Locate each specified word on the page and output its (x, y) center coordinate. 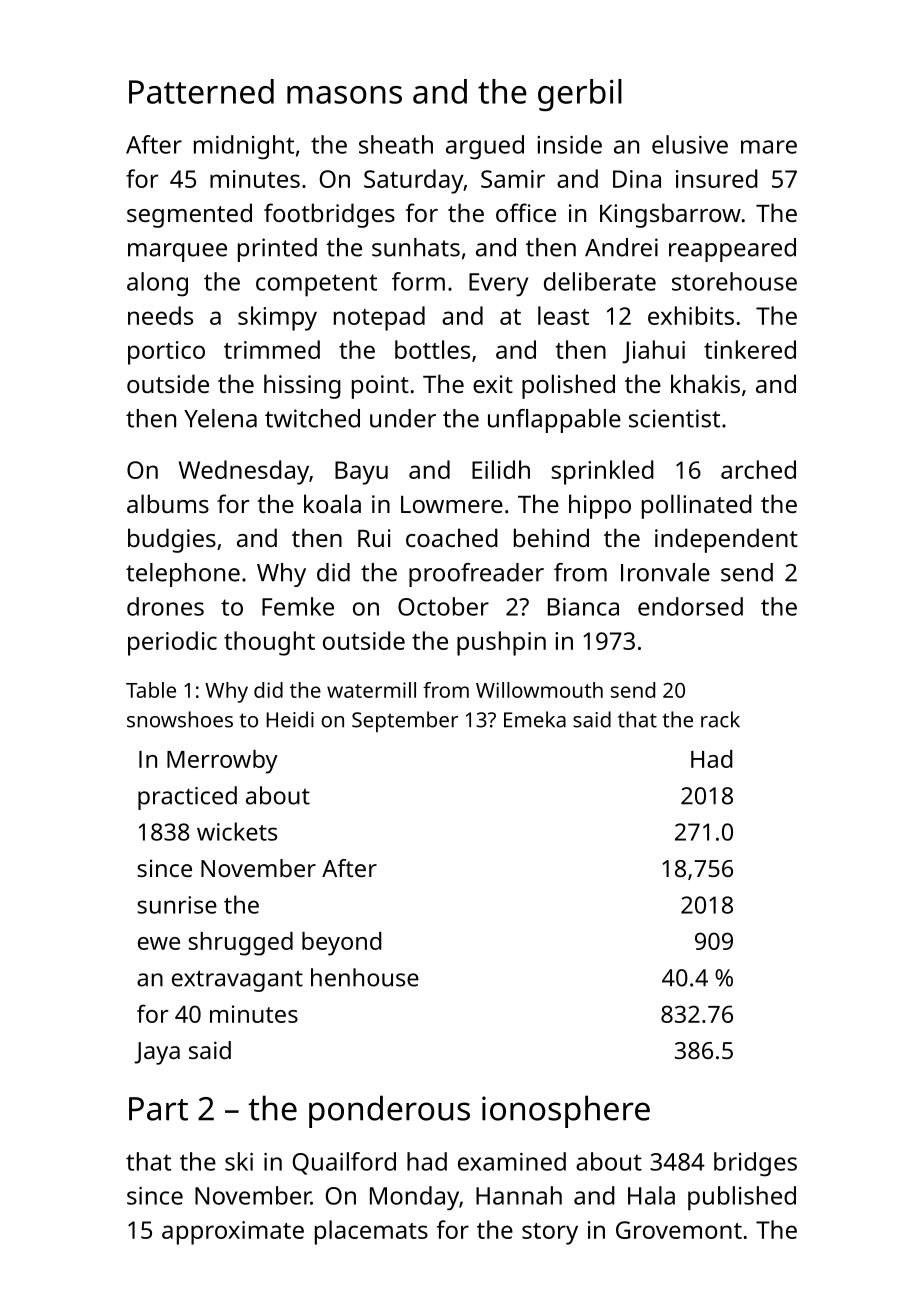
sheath (396, 144)
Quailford (344, 1163)
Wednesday (244, 472)
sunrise (177, 905)
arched (758, 469)
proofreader (476, 575)
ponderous (389, 1111)
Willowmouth (539, 690)
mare (769, 147)
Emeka (535, 719)
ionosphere (566, 1111)
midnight (244, 147)
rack (720, 719)
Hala (651, 1195)
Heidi (290, 719)
